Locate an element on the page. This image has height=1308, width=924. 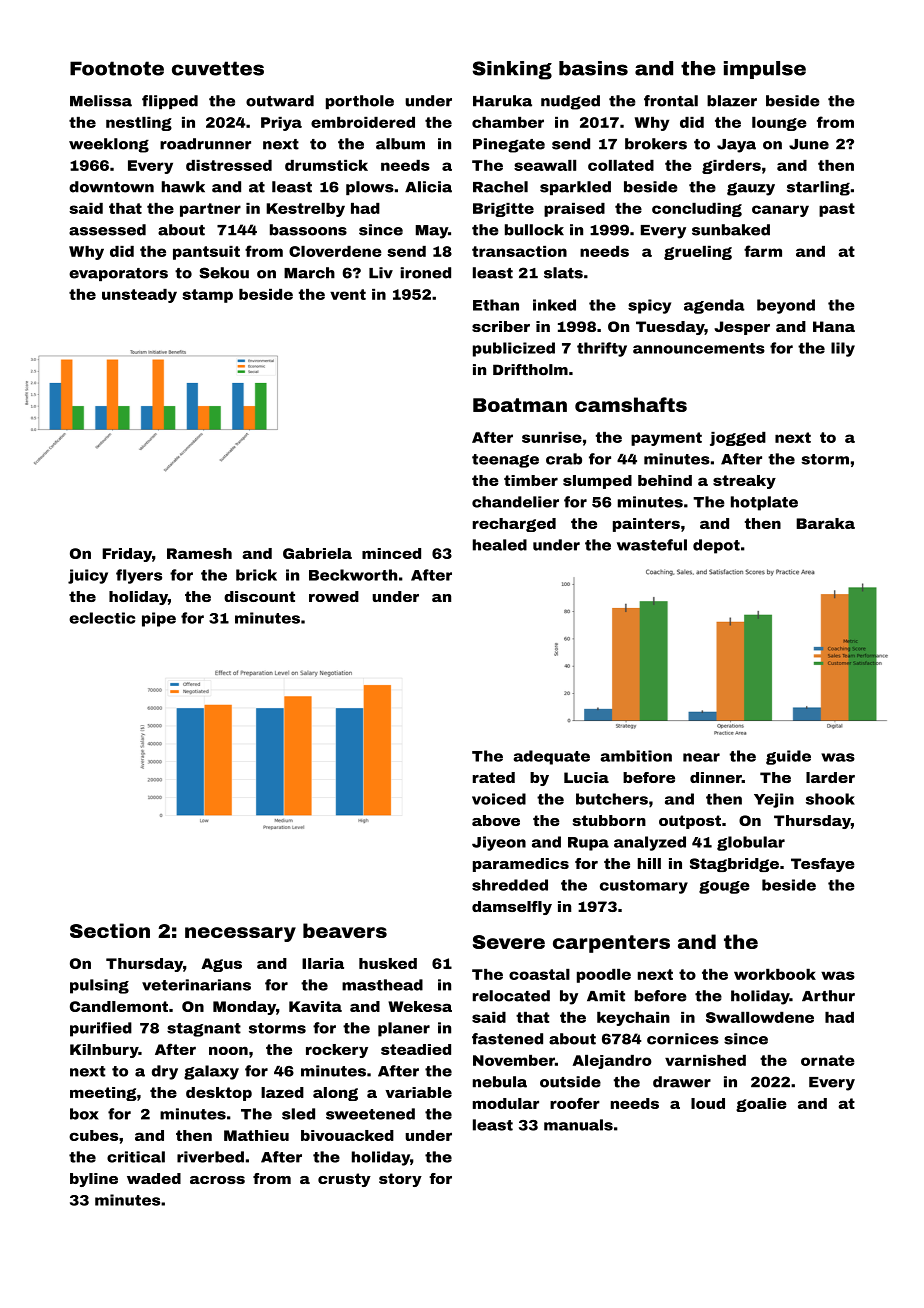
larder is located at coordinates (830, 777).
